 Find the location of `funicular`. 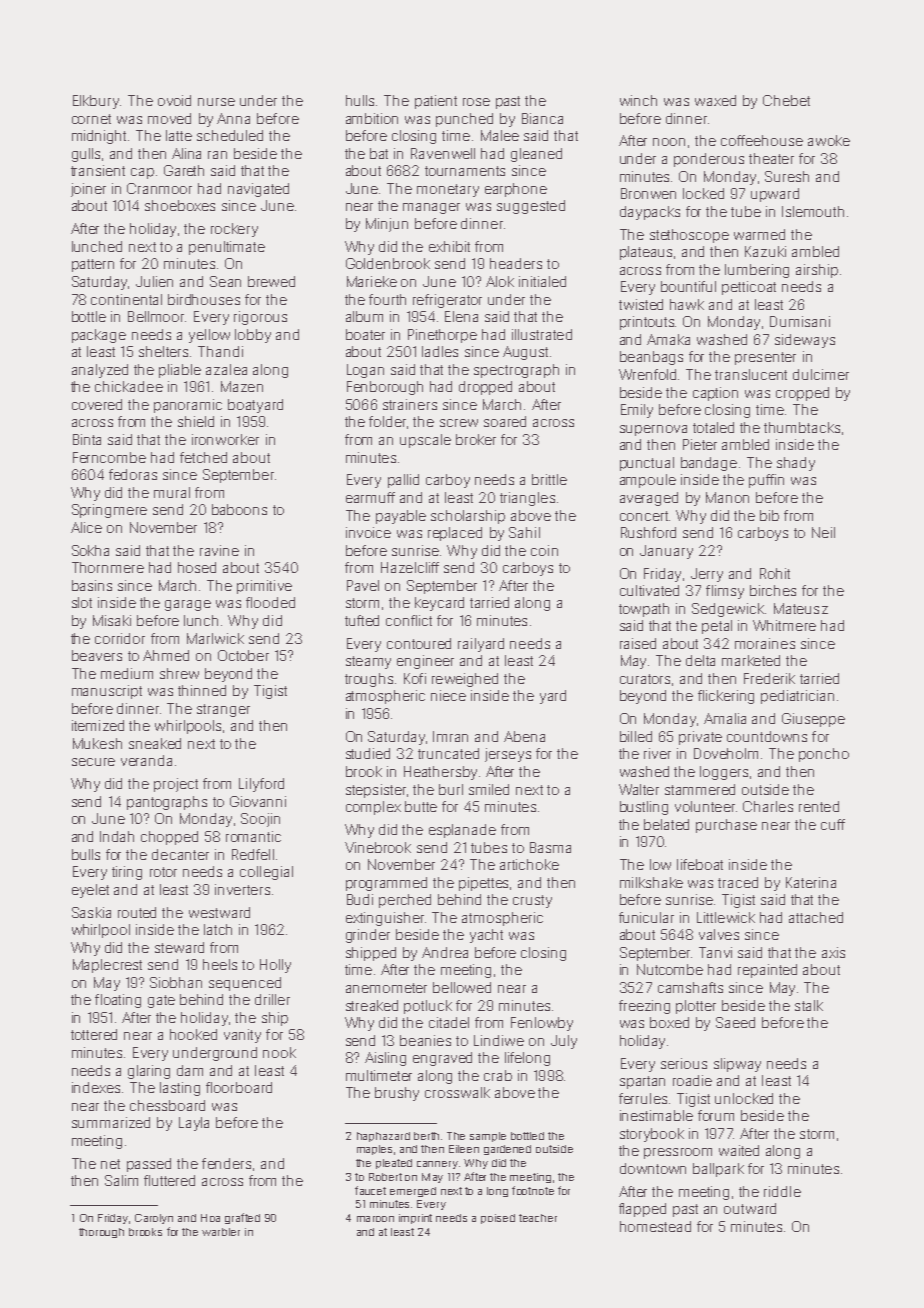

funicular is located at coordinates (646, 917).
